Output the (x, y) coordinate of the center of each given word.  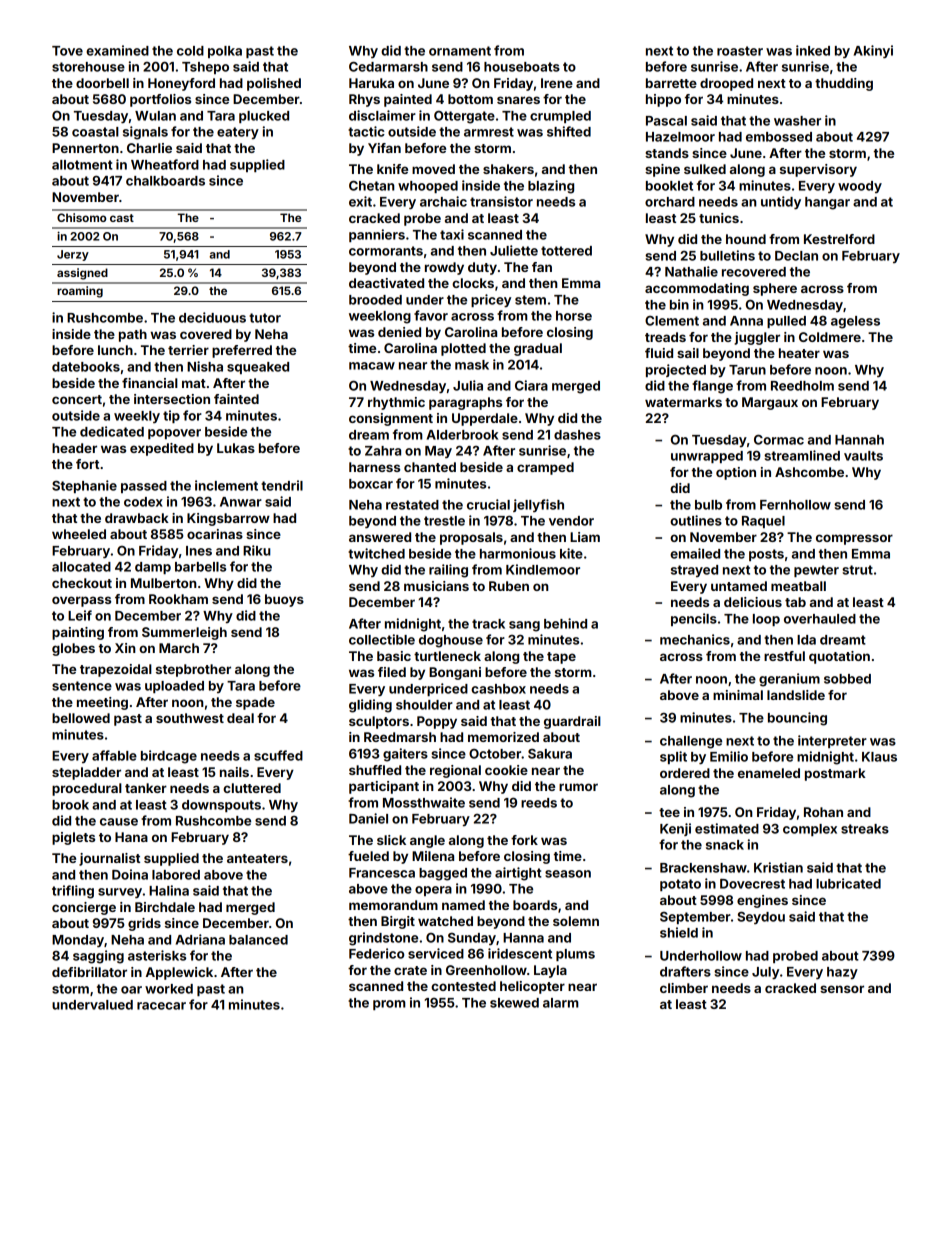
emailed (695, 553)
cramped (545, 468)
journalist (109, 859)
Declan (796, 255)
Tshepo (205, 68)
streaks (865, 829)
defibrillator (89, 972)
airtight (518, 874)
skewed (514, 1003)
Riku (257, 550)
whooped (428, 187)
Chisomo (81, 217)
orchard (670, 202)
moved (433, 169)
